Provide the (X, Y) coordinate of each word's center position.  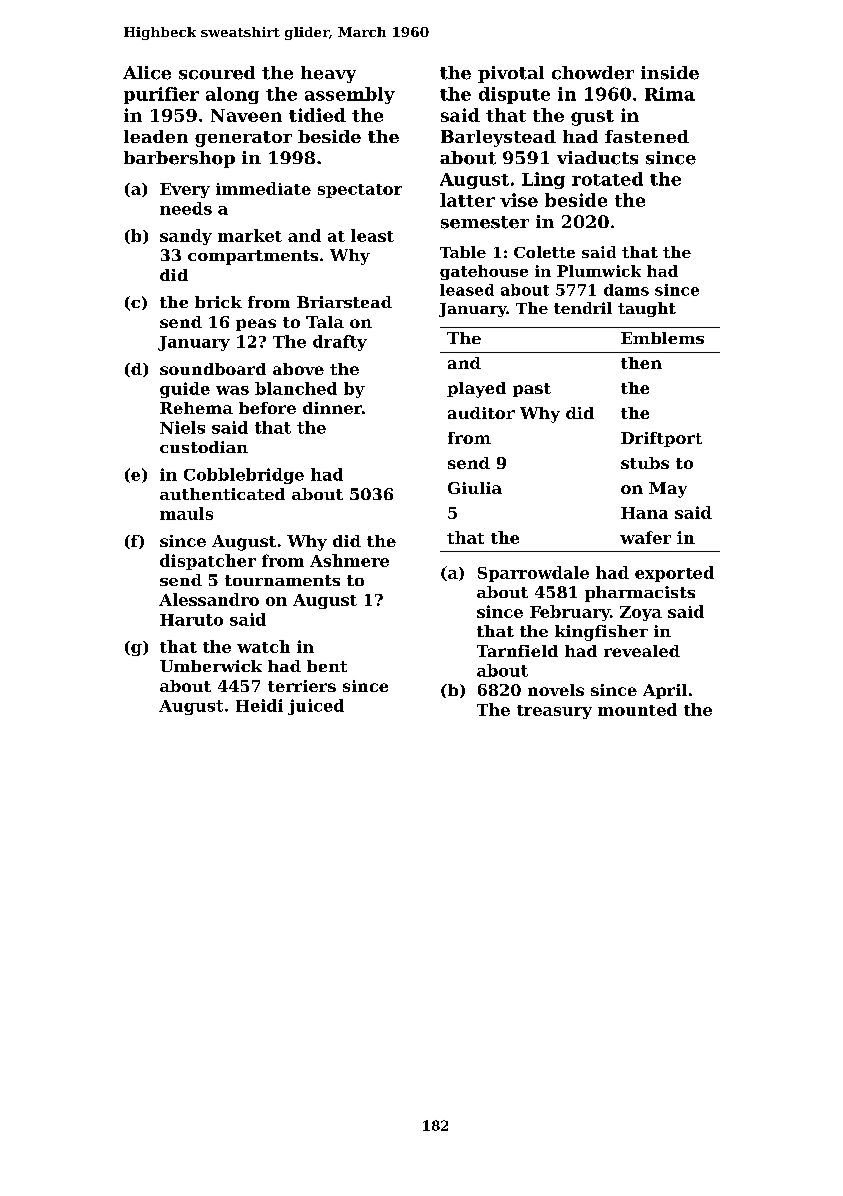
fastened (647, 136)
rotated (607, 179)
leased (467, 290)
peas (256, 325)
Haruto (191, 620)
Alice (147, 73)
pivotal (511, 74)
